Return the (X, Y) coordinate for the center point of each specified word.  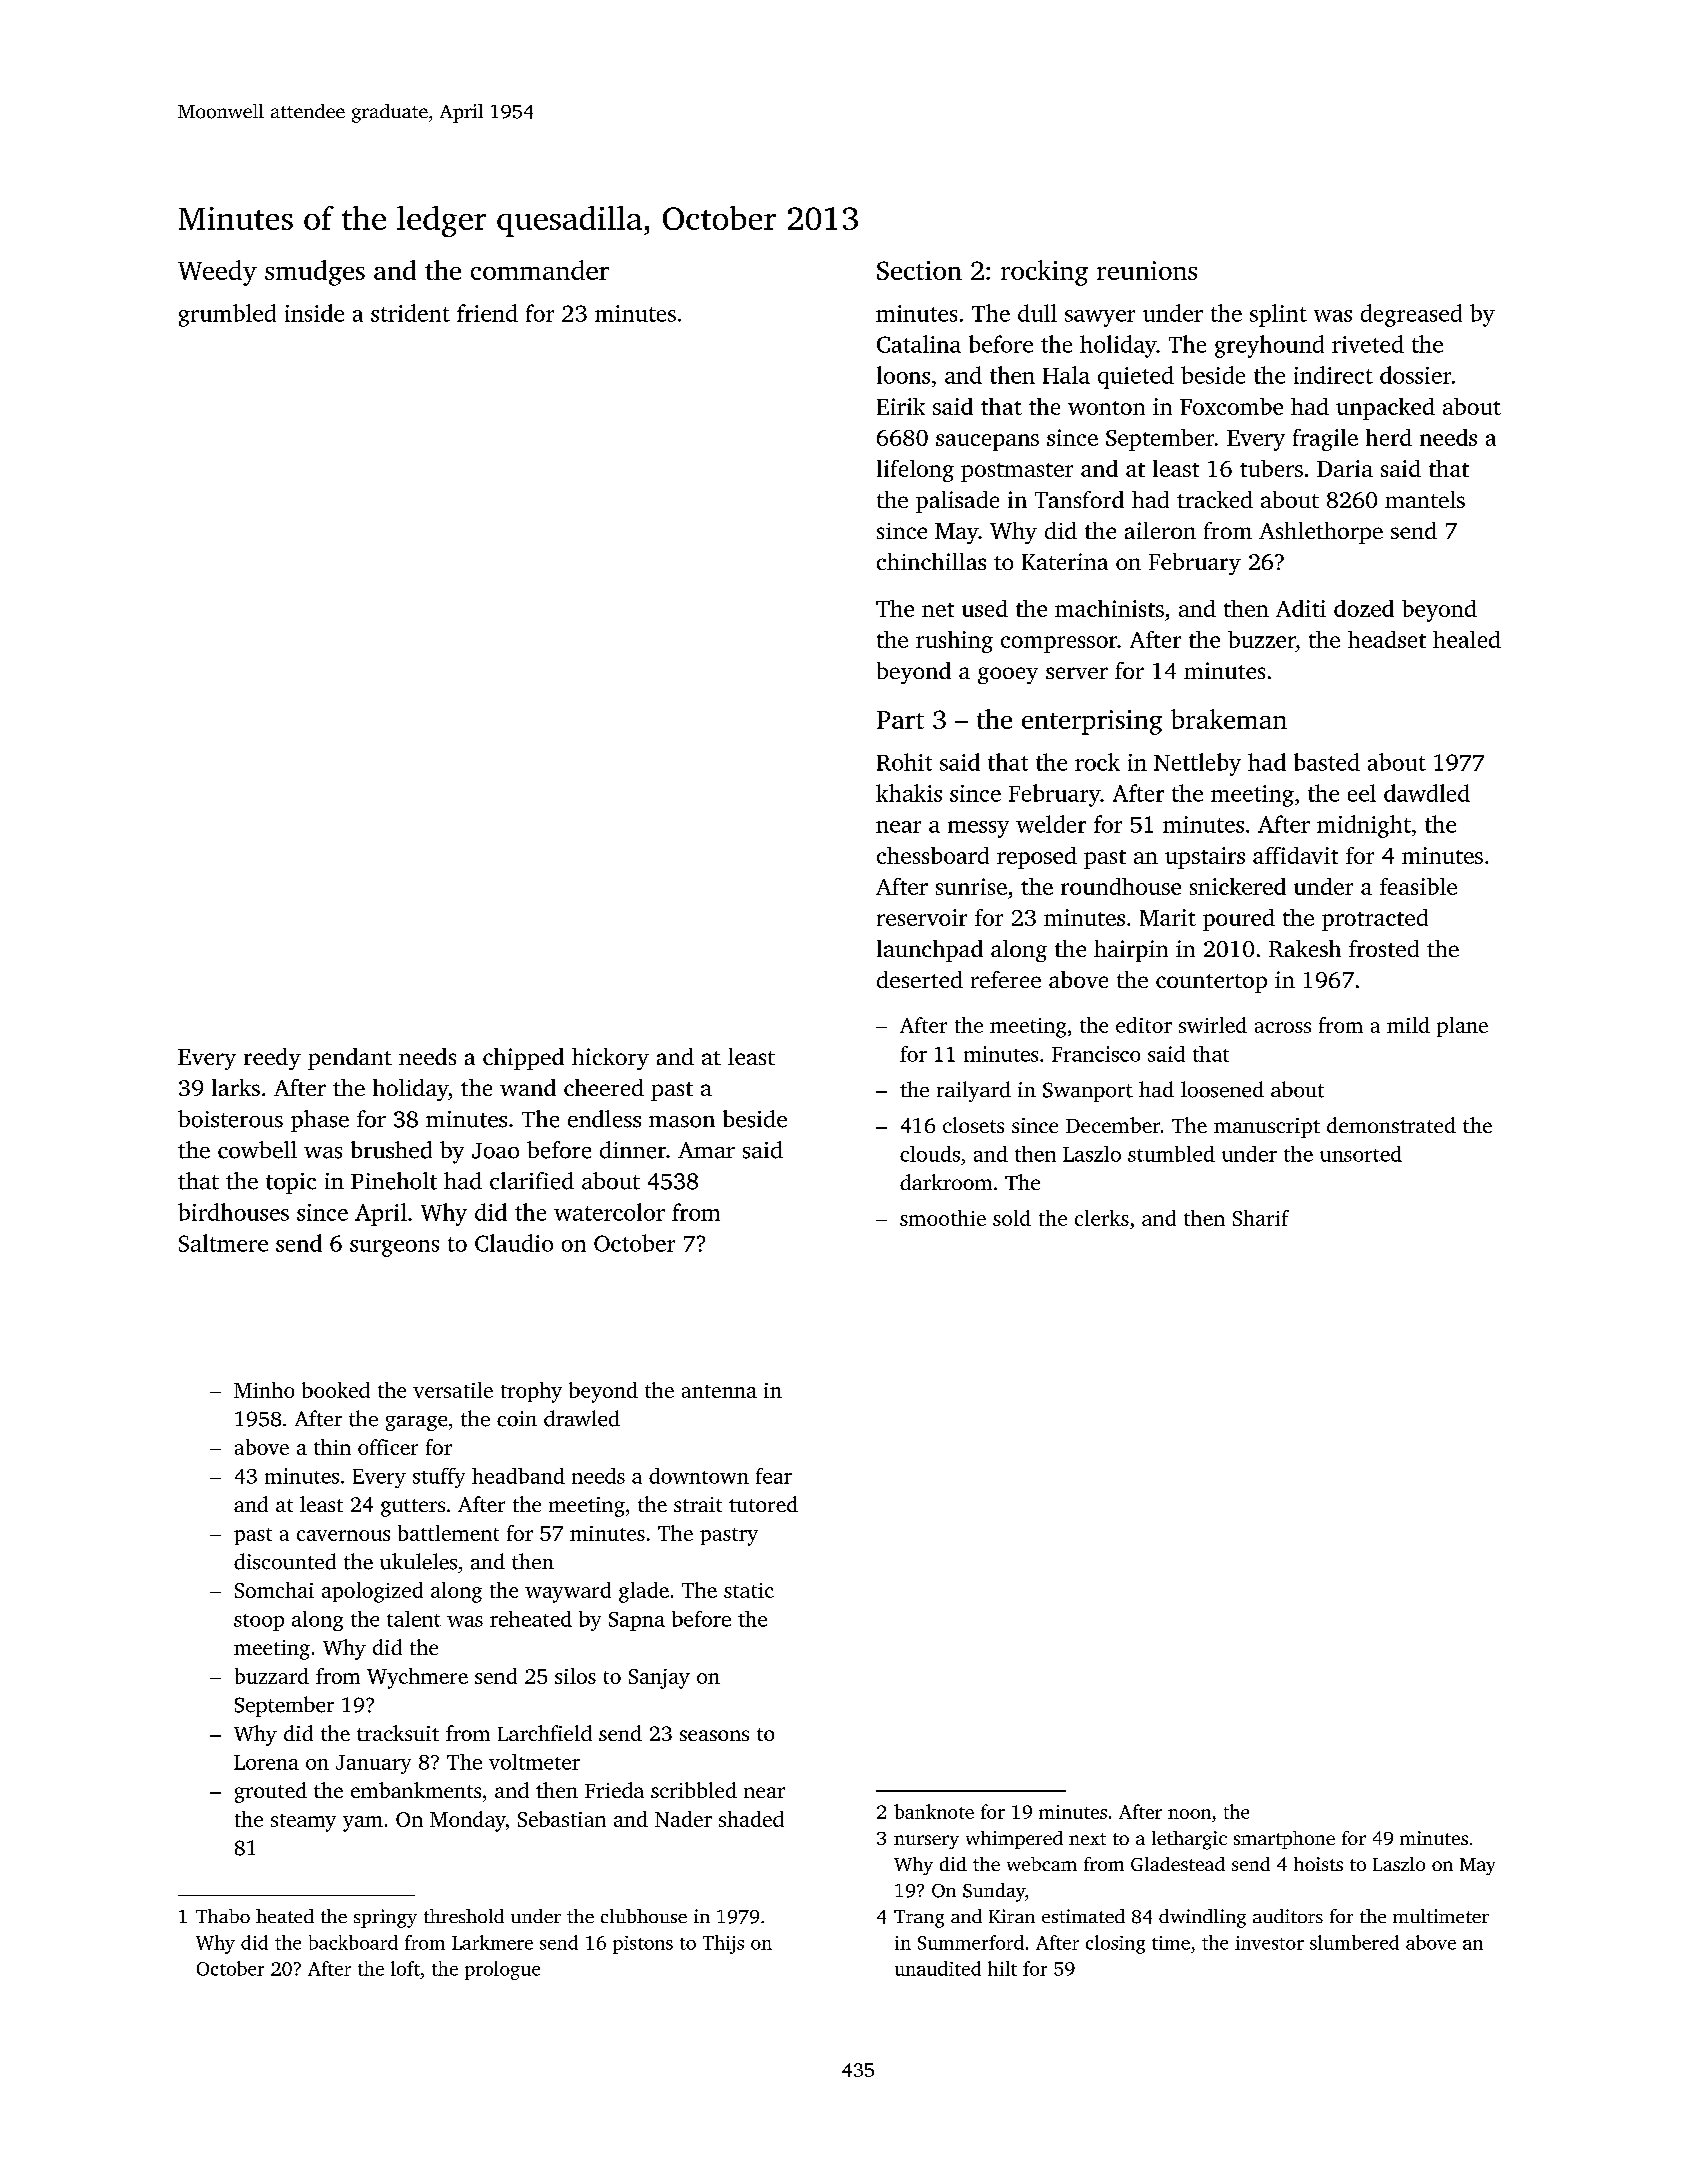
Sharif (1261, 1218)
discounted (285, 1561)
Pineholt (394, 1181)
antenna (719, 1391)
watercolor (609, 1212)
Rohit (904, 762)
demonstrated (1391, 1125)
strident (410, 313)
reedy (272, 1059)
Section (919, 270)
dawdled (1427, 793)
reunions (1147, 270)
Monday (468, 1821)
